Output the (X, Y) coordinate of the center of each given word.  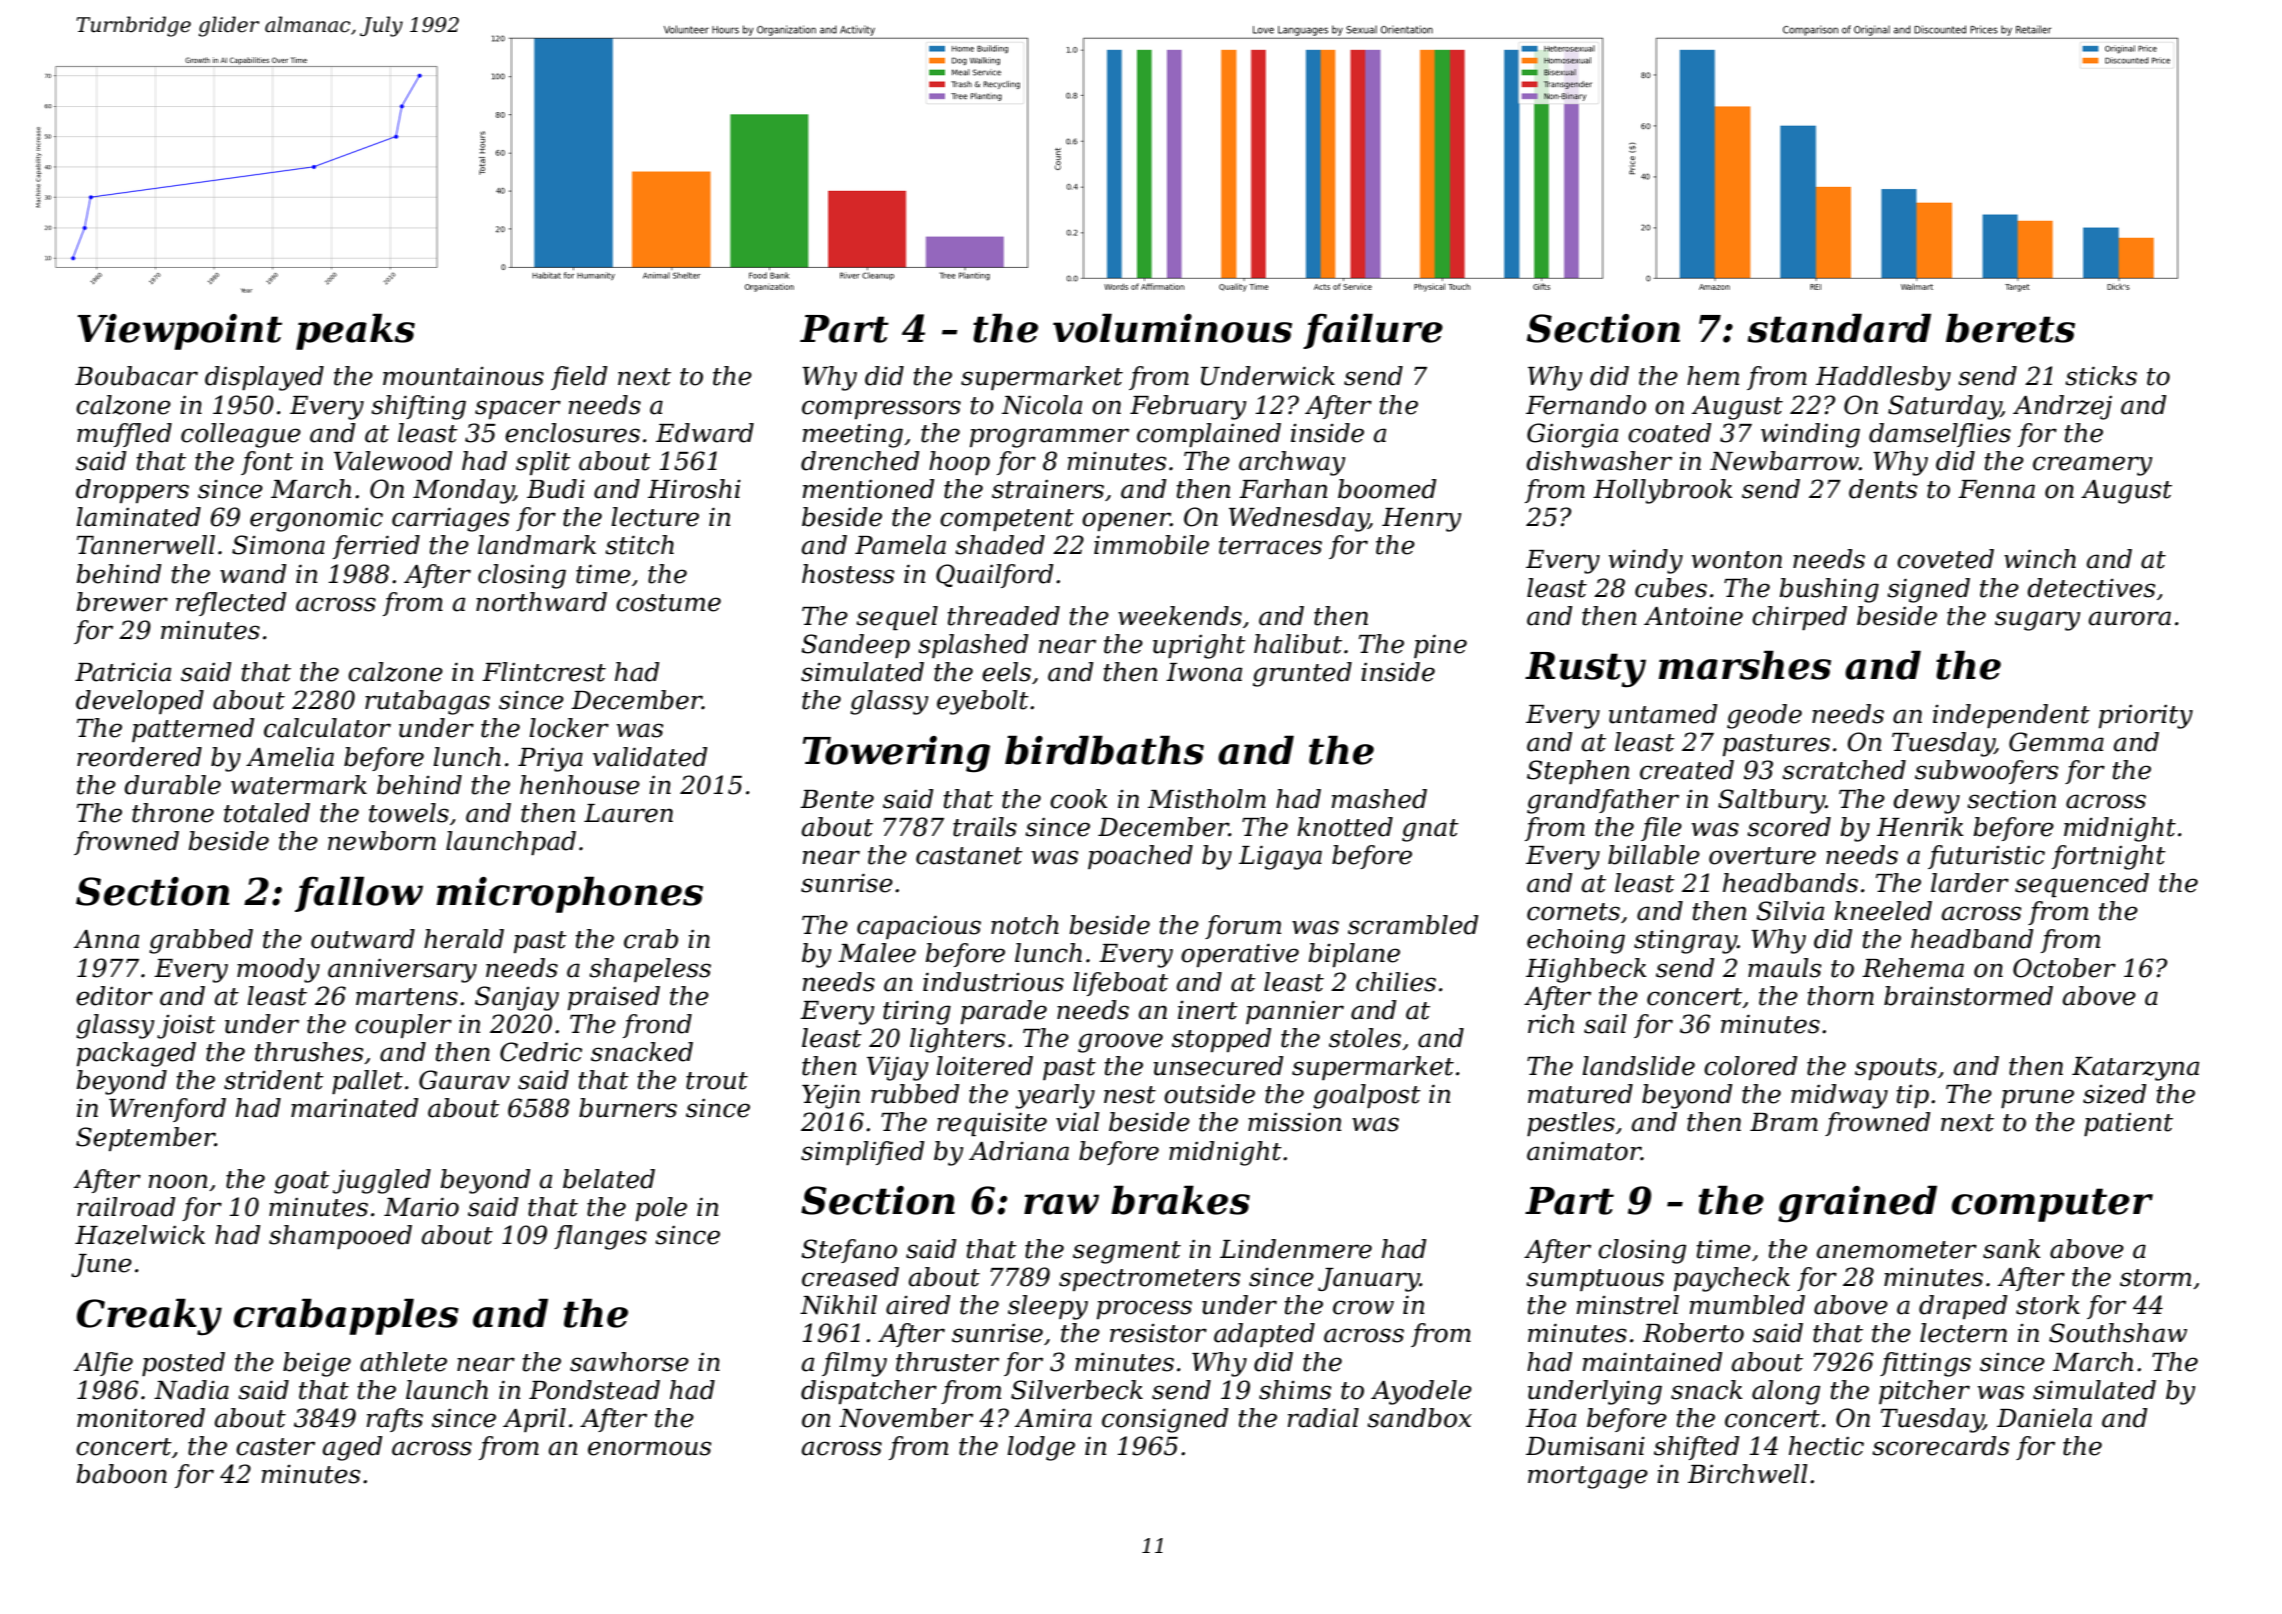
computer (2052, 1205)
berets (2010, 328)
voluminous (1172, 328)
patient (2128, 1124)
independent (2011, 716)
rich (1551, 1024)
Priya (550, 760)
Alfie (103, 1364)
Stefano (849, 1251)
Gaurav (464, 1080)
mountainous (463, 376)
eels (1006, 672)
